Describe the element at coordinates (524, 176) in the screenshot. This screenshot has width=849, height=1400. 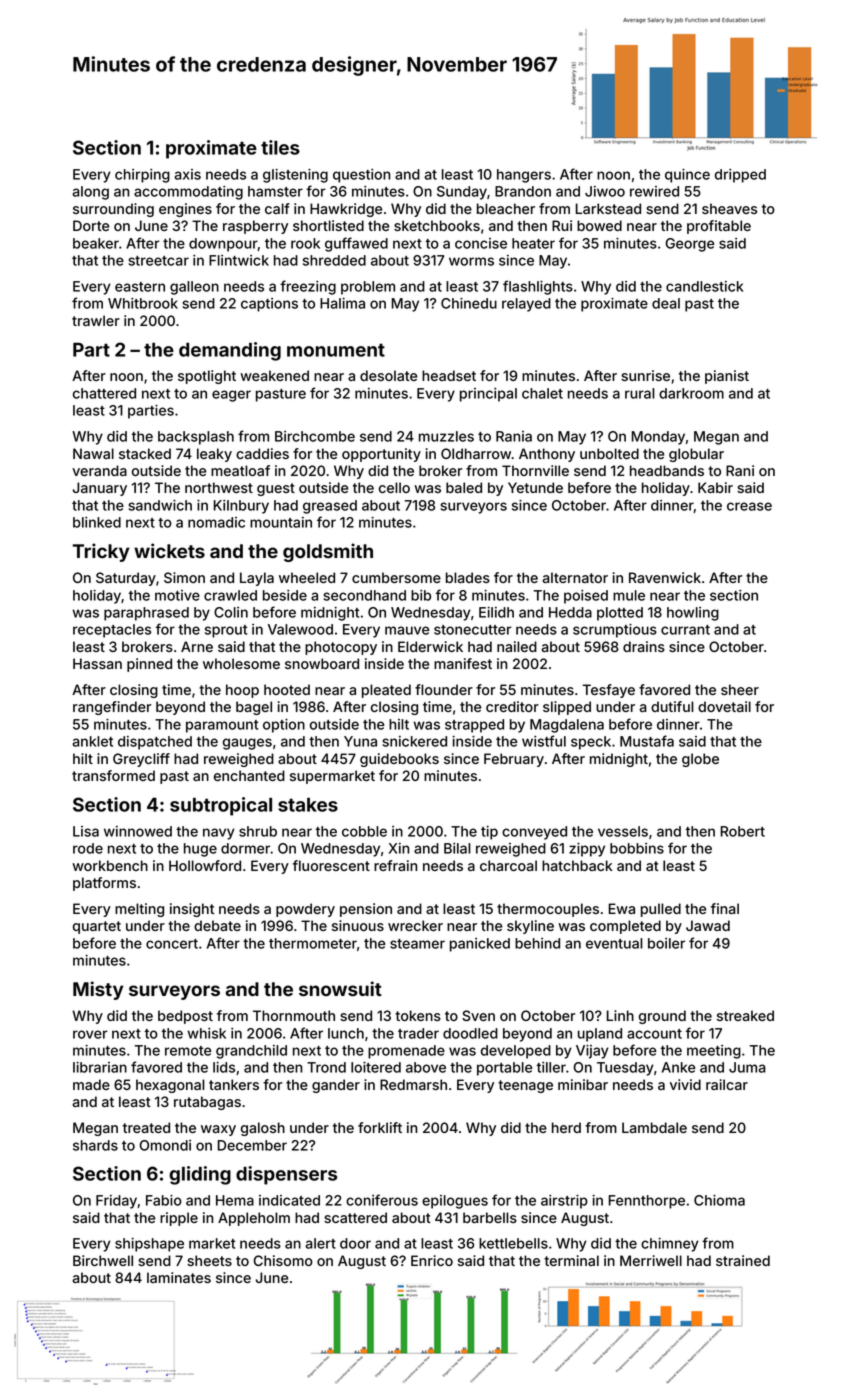
I see `hangers` at that location.
